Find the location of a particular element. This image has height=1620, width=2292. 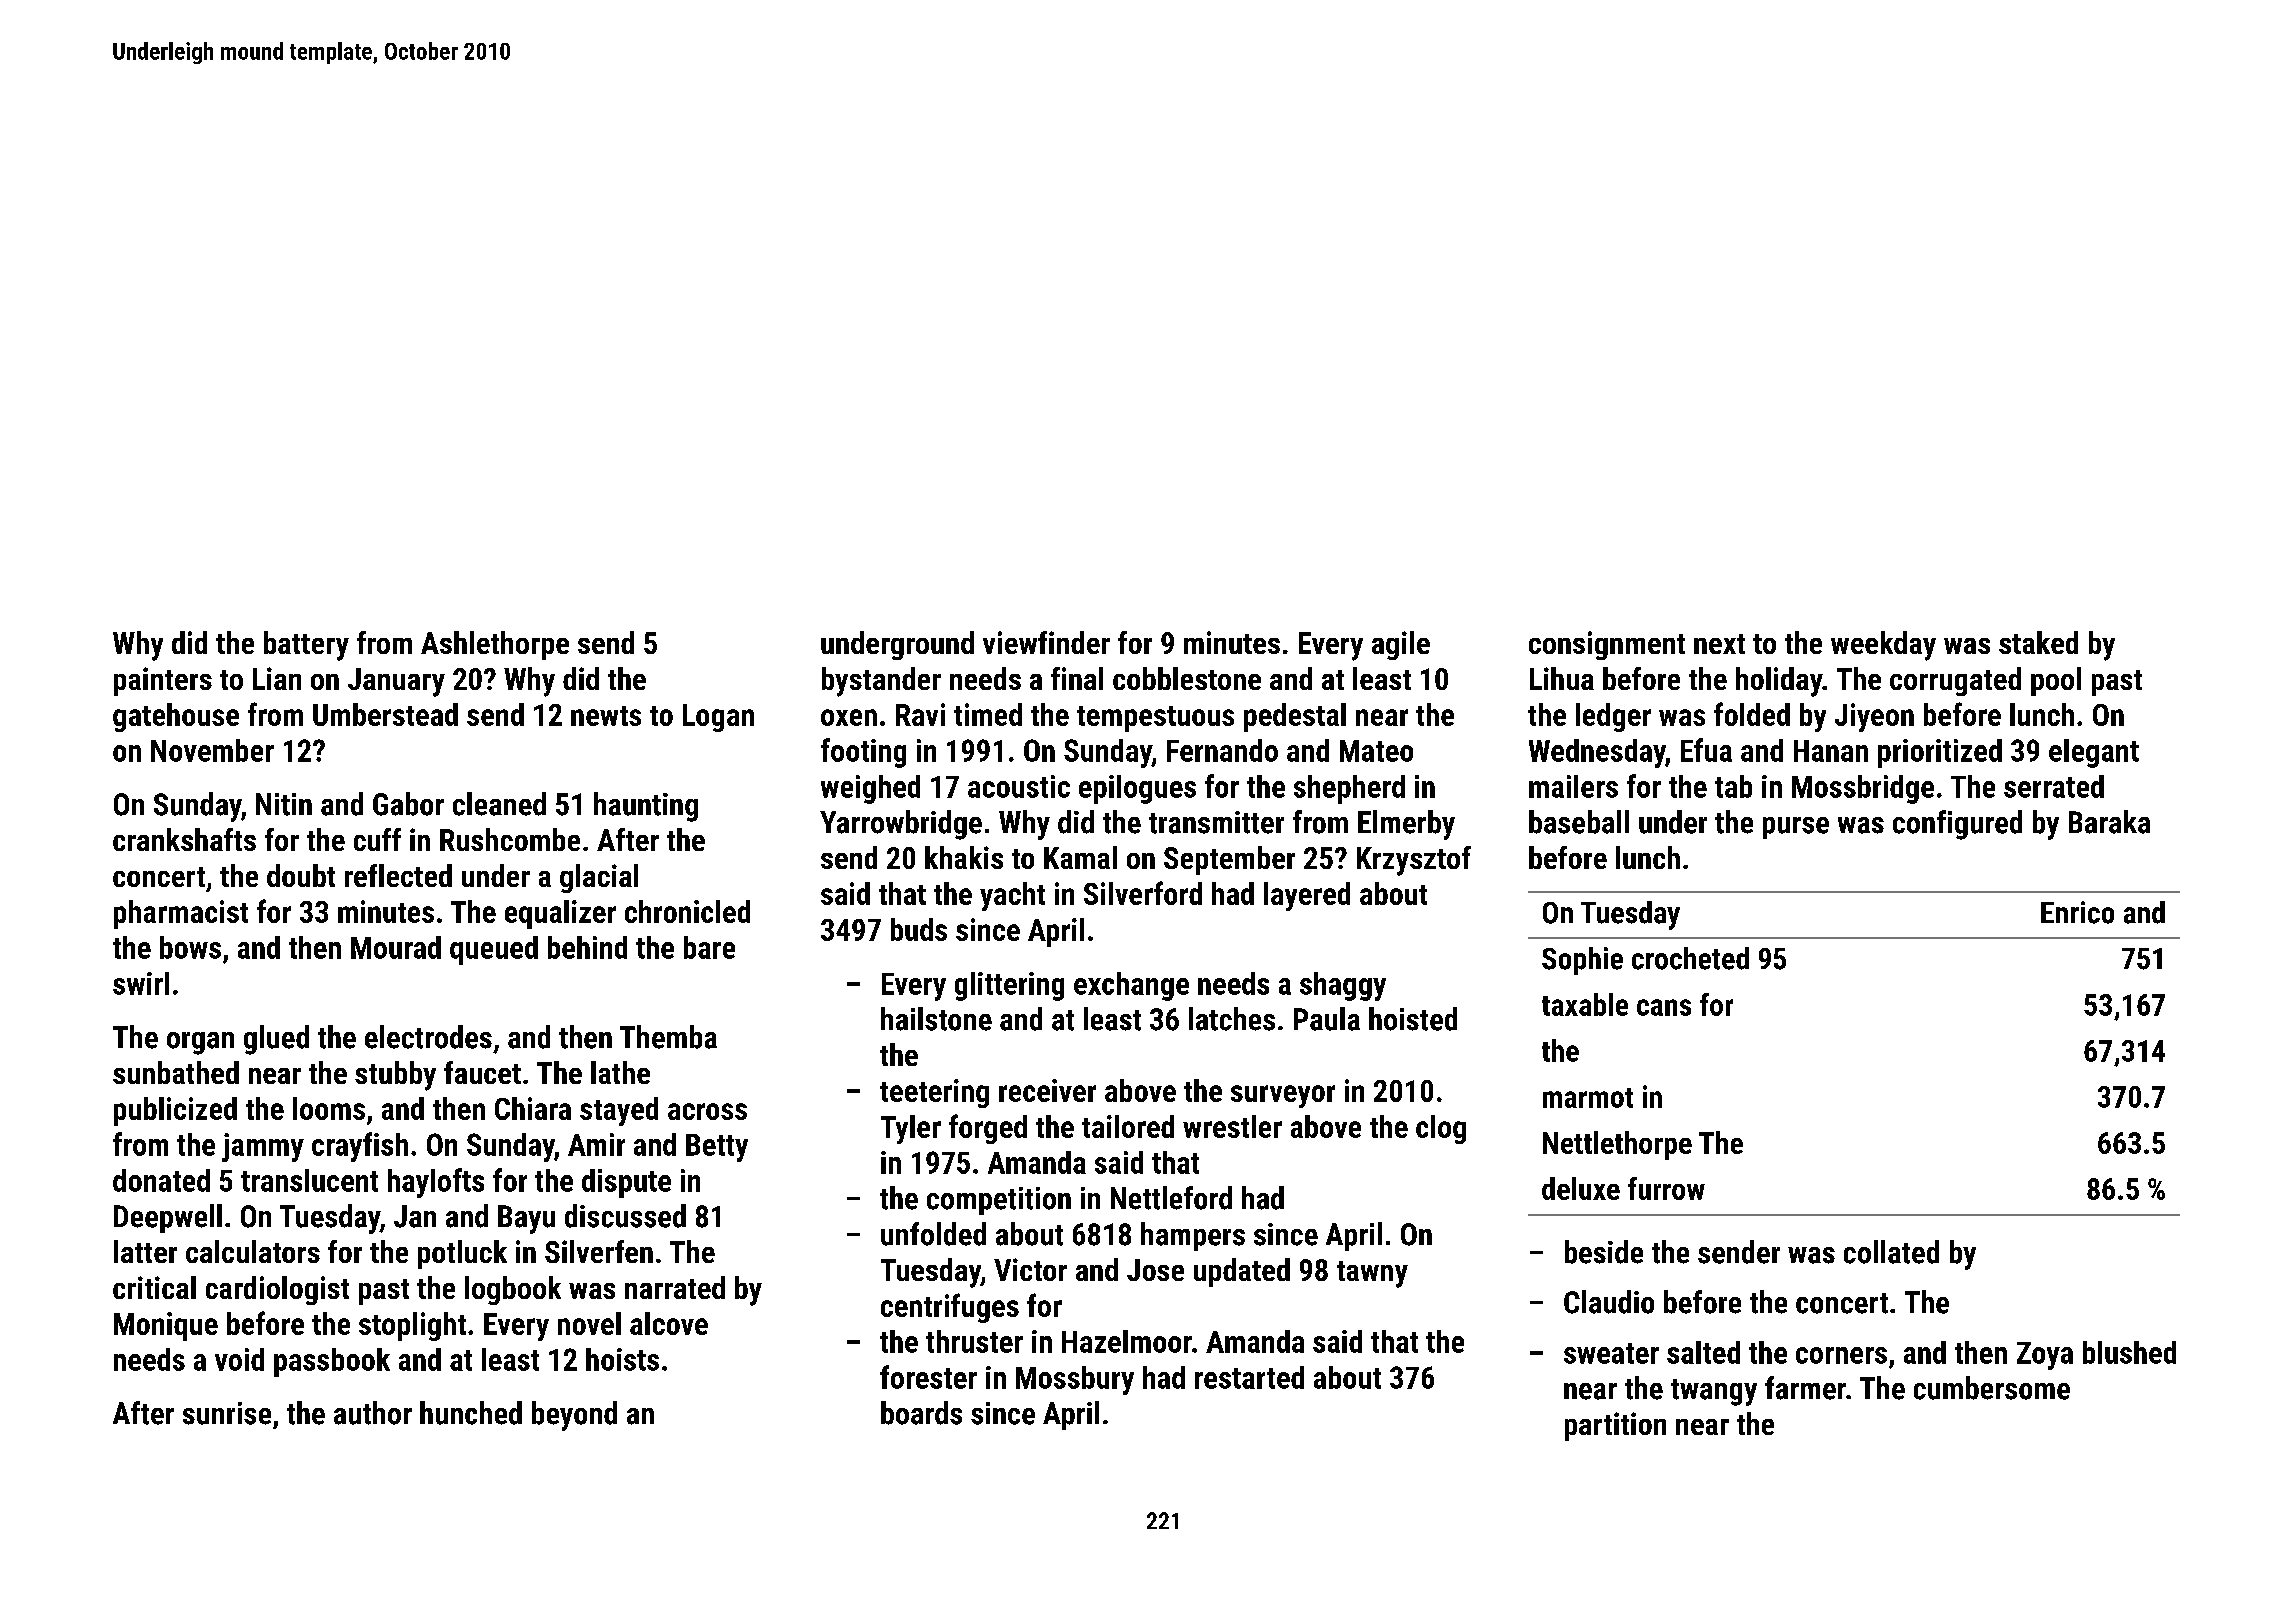

glittering is located at coordinates (1009, 986).
